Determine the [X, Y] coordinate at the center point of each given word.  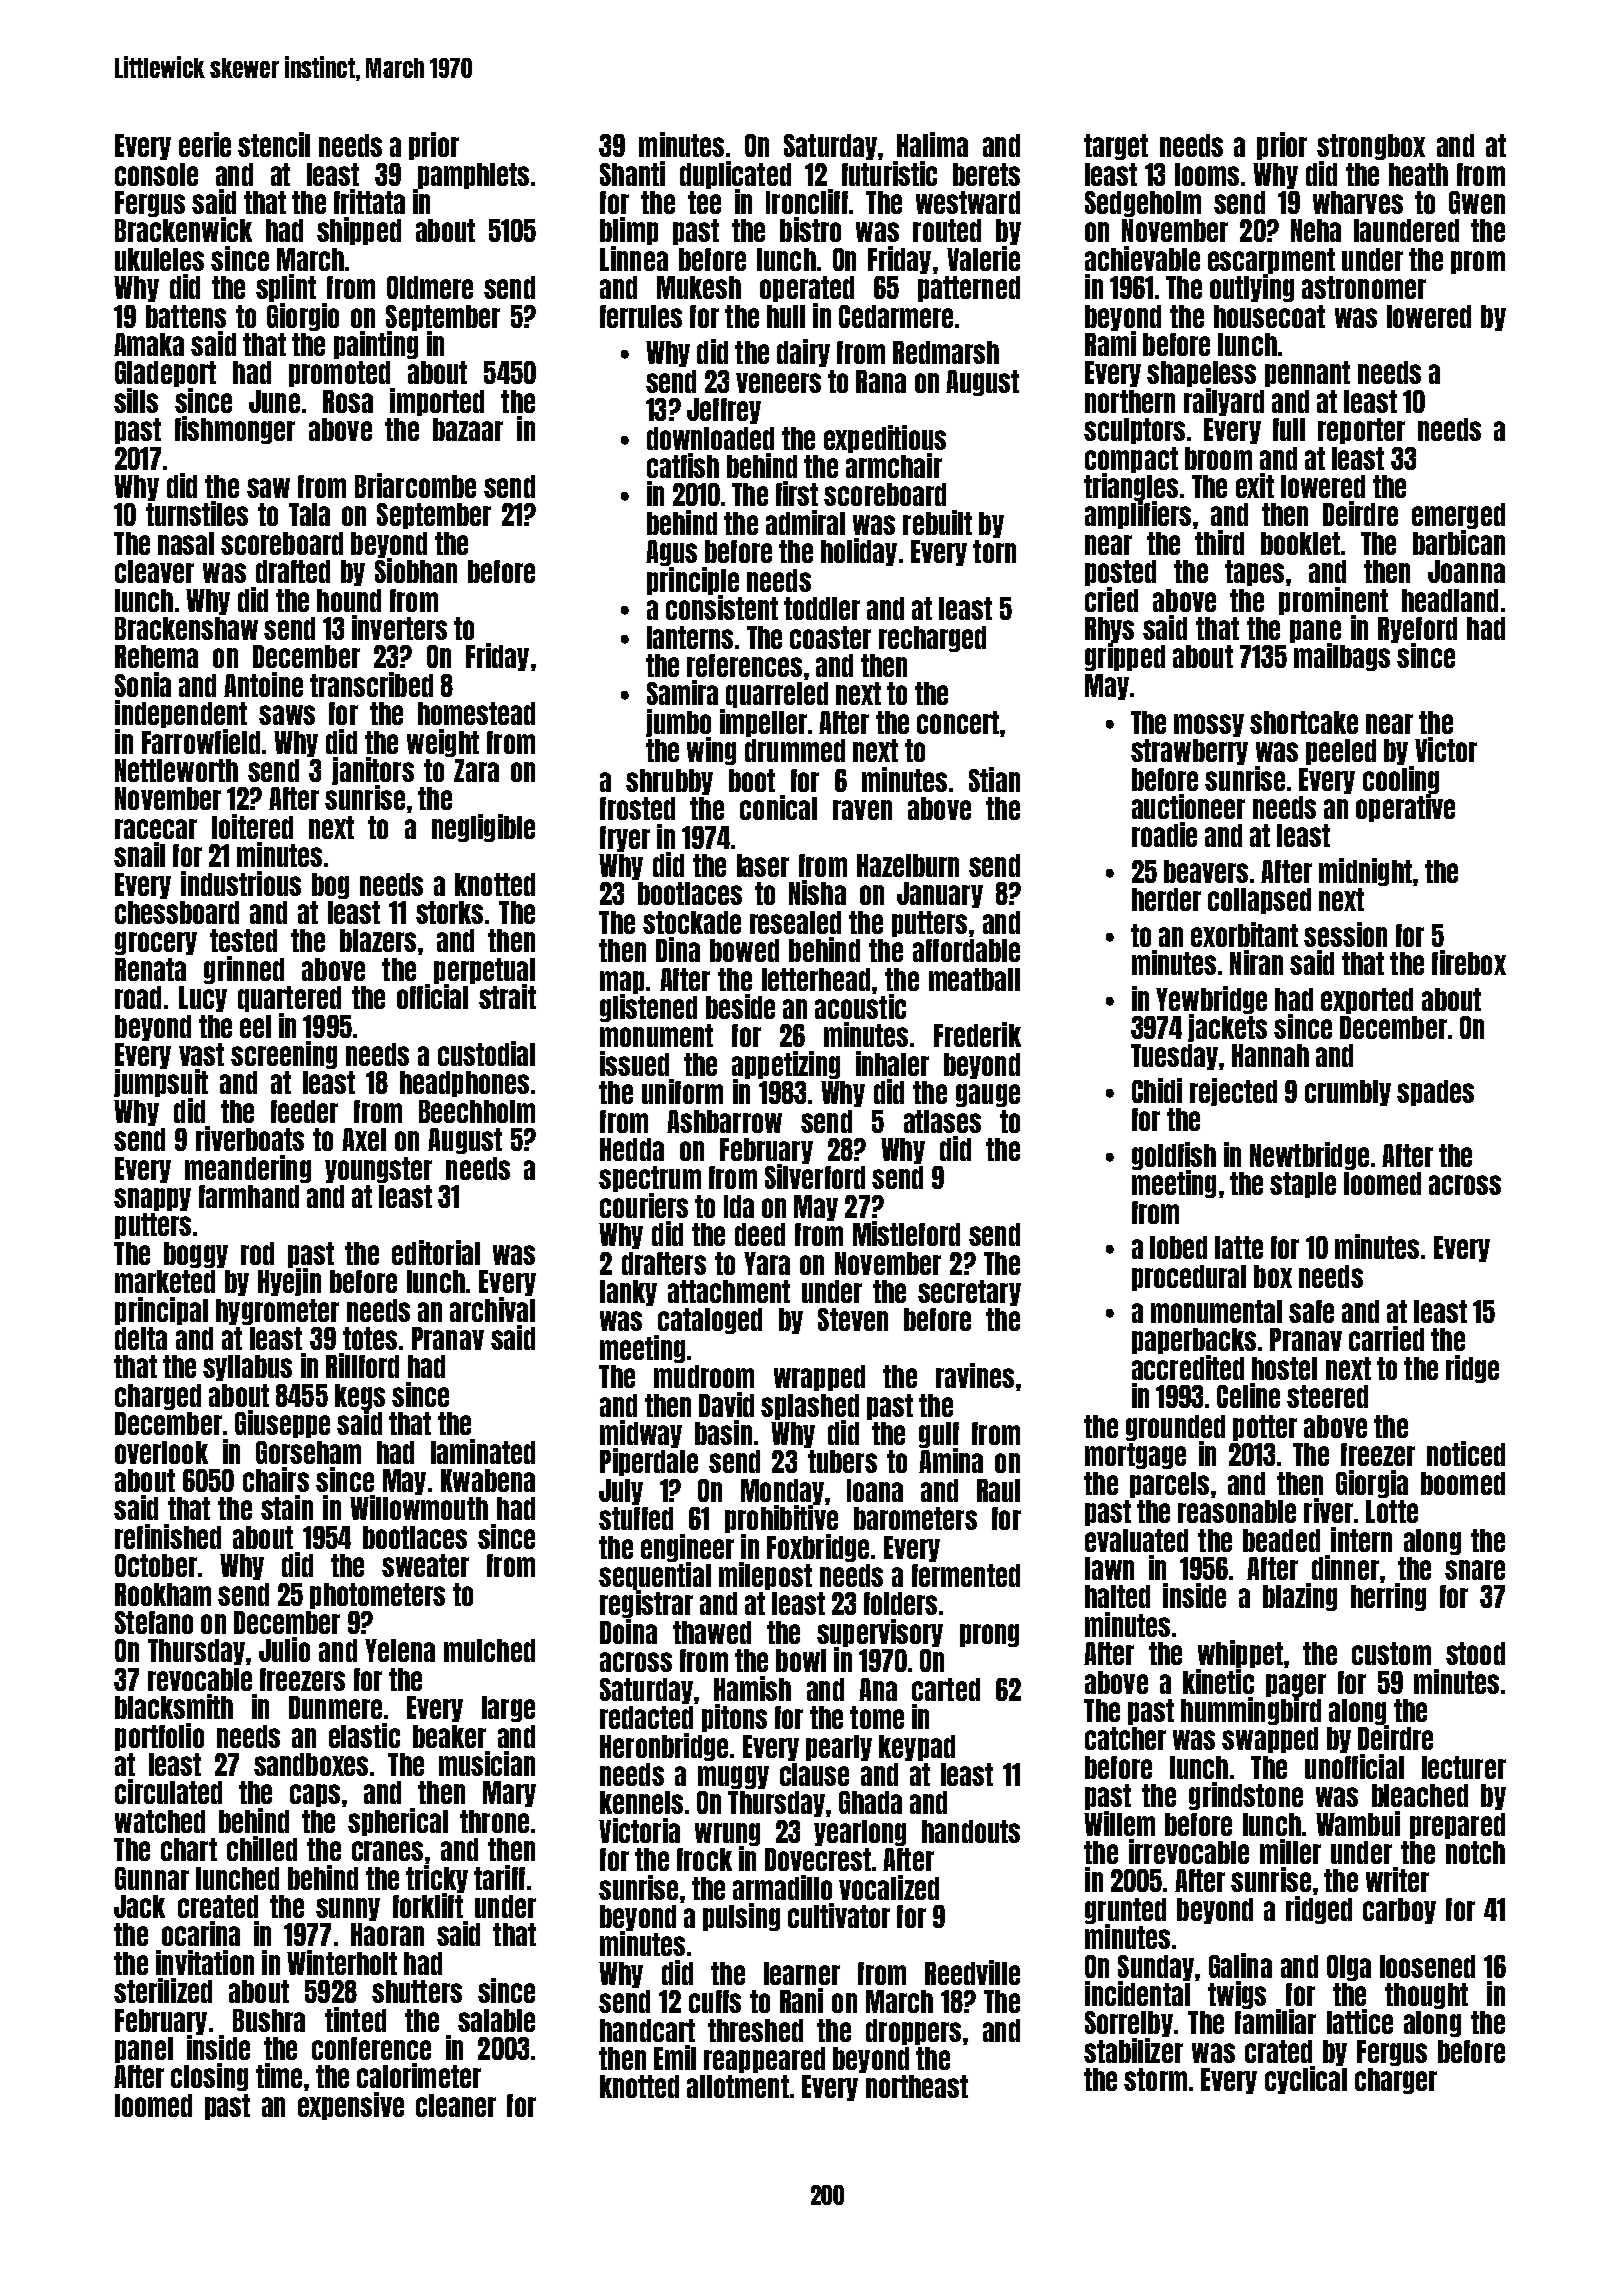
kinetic [1218, 1681]
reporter [1361, 431]
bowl [801, 1660]
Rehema [156, 656]
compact [1131, 460]
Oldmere [430, 287]
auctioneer [1188, 806]
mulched [489, 1650]
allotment [738, 2086]
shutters [417, 1991]
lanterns [690, 637]
